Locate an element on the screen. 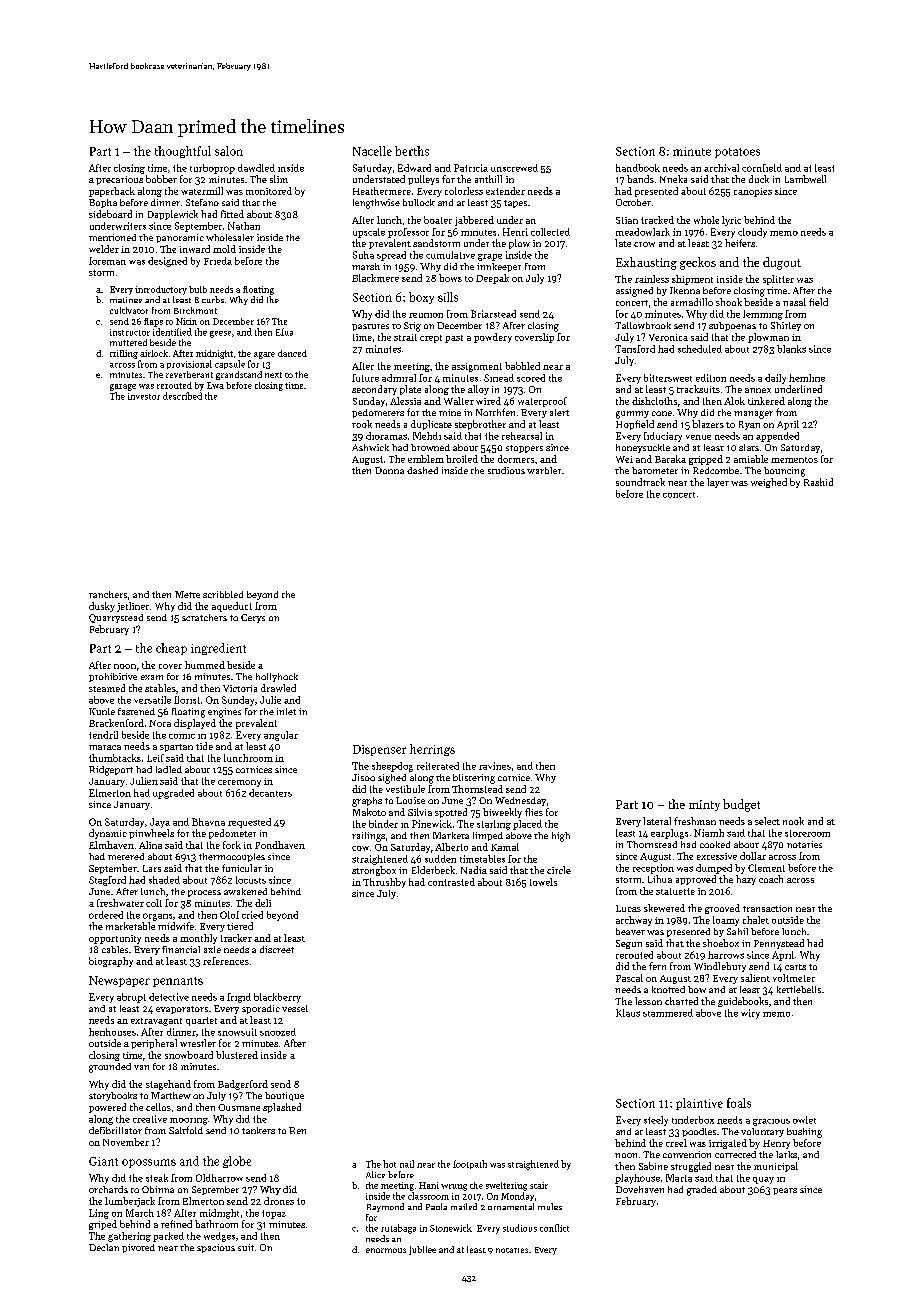 Image resolution: width=924 pixels, height=1308 pixels. nook is located at coordinates (793, 821).
